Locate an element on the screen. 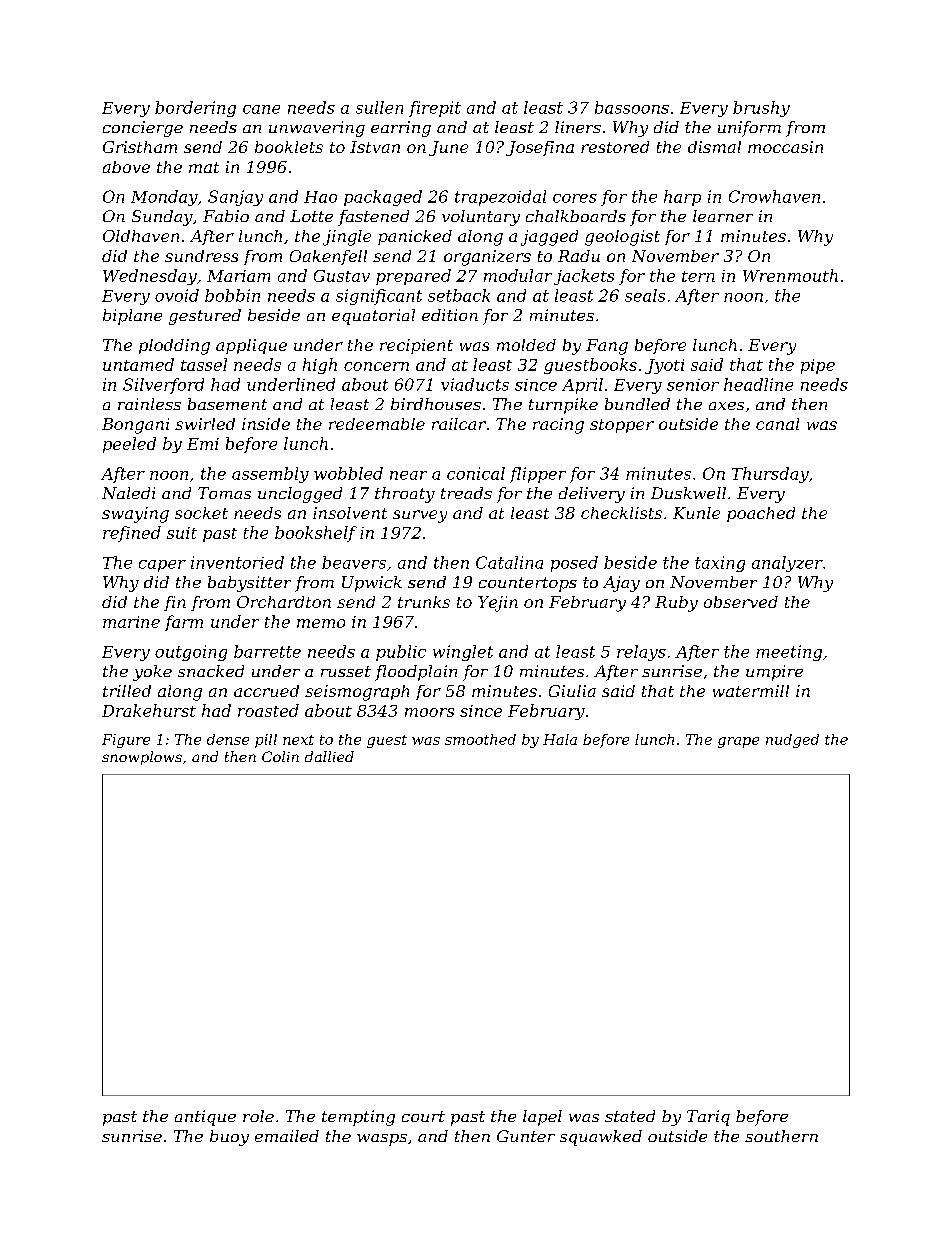 Image resolution: width=952 pixels, height=1233 pixels. smoothed is located at coordinates (480, 739).
